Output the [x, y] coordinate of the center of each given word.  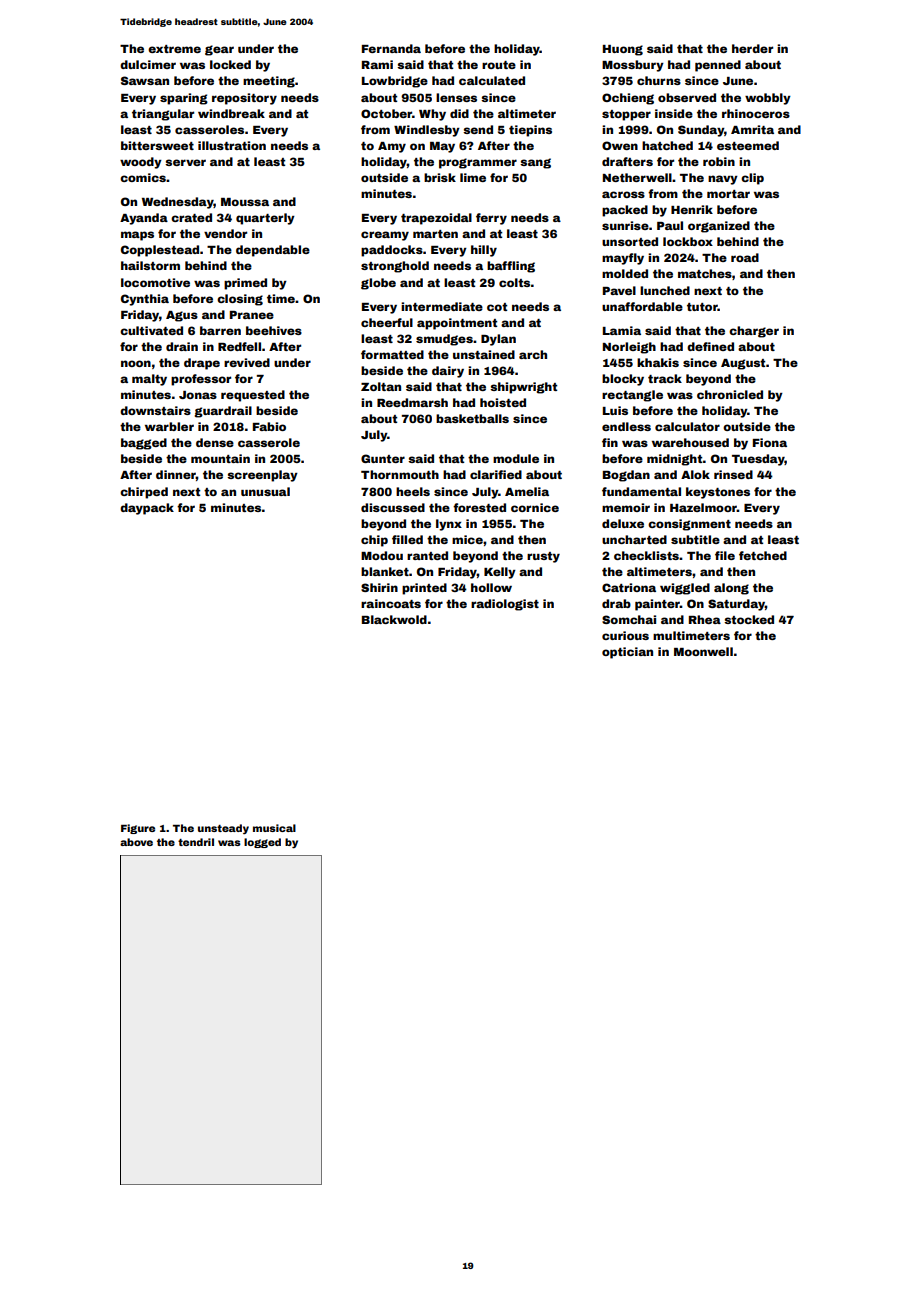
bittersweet [157, 145]
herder [752, 48]
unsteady [223, 829]
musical [274, 828]
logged [262, 843]
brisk [440, 177]
